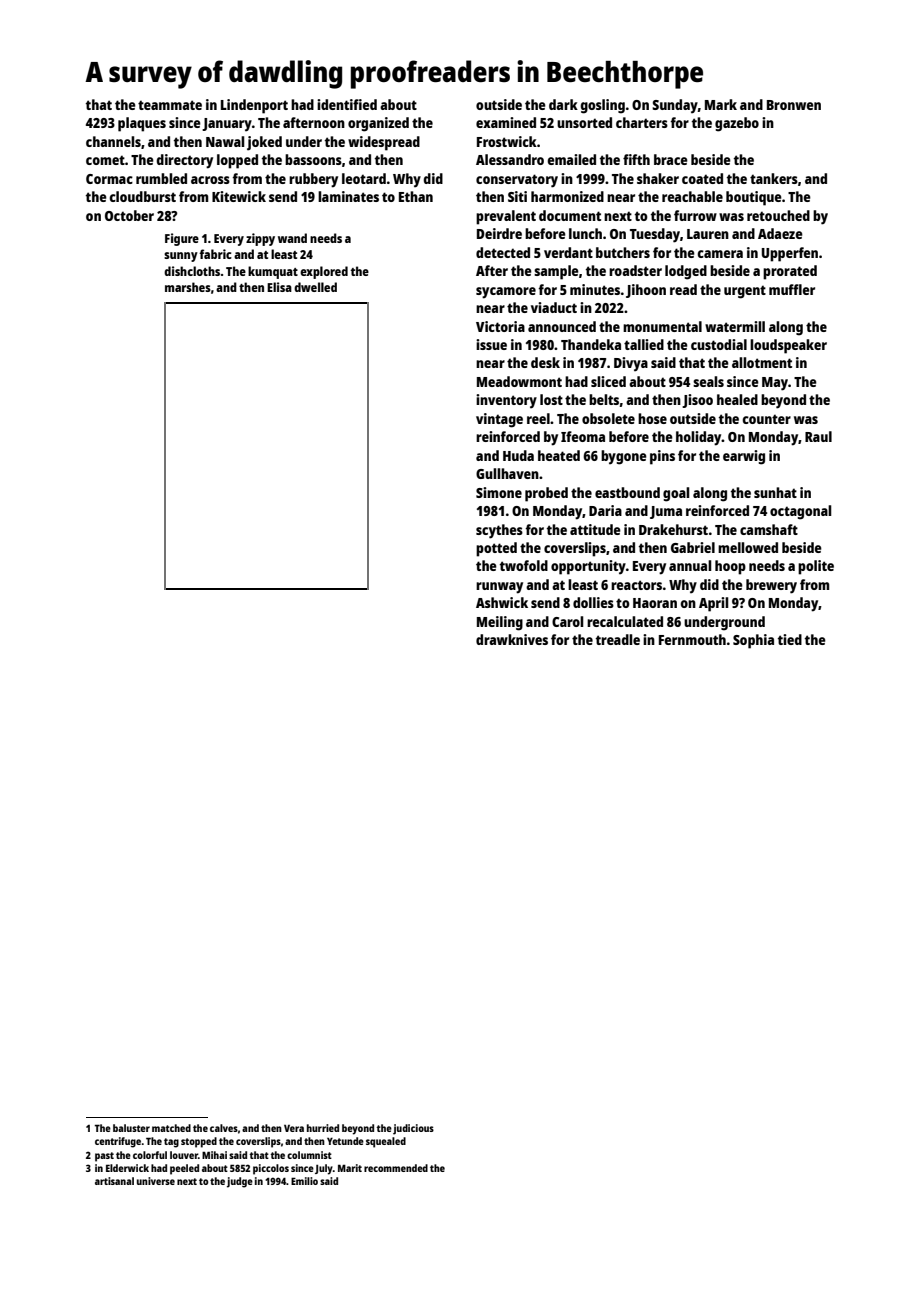 Image resolution: width=924 pixels, height=1308 pixels. Describe the element at coordinates (500, 623) in the screenshot. I see `Meiling` at that location.
